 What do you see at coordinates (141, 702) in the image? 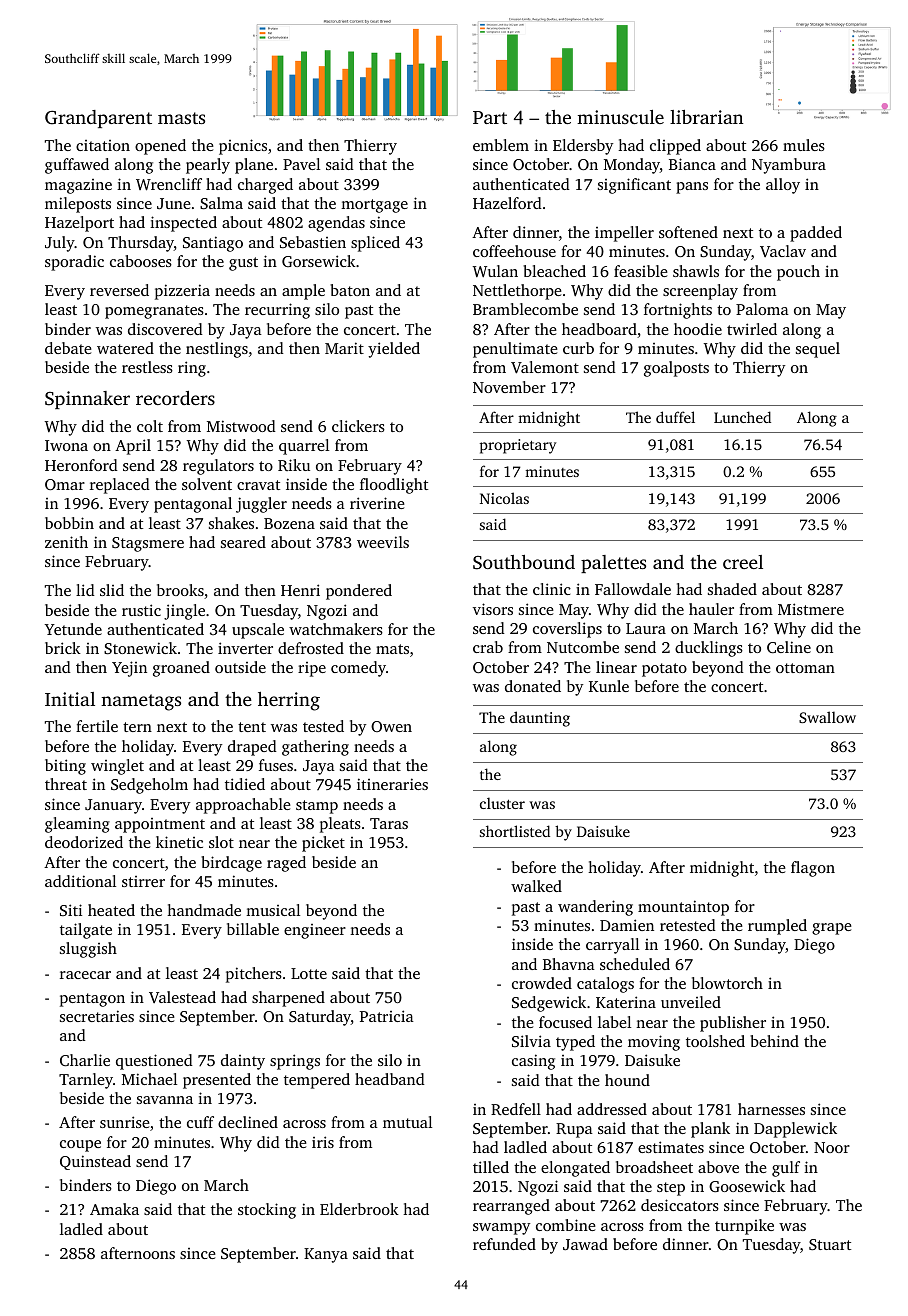
I see `nametags` at bounding box center [141, 702].
